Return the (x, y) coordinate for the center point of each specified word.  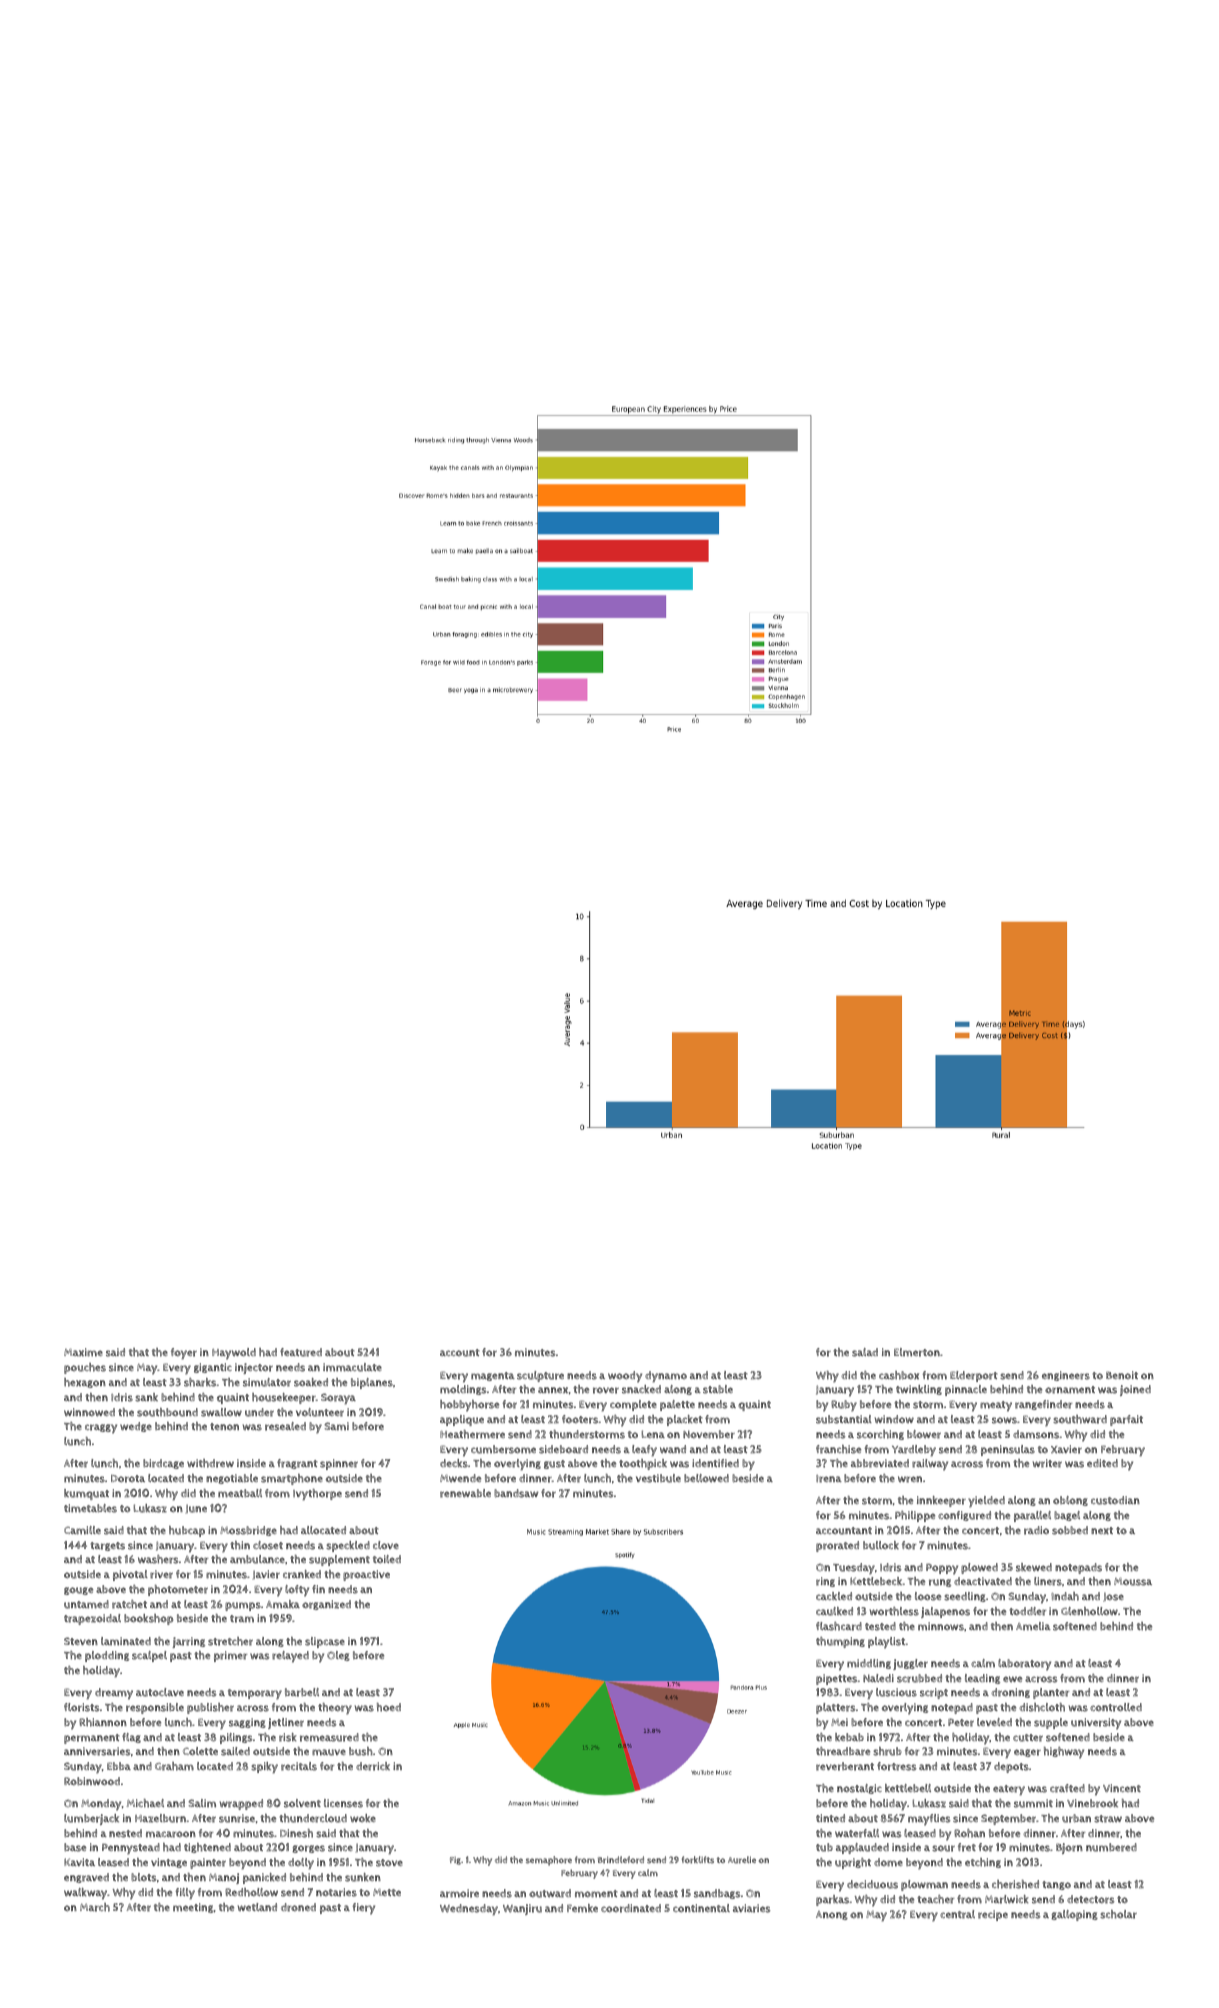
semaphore (549, 1861)
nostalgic (859, 1789)
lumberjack (91, 1819)
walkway (86, 1894)
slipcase (325, 1642)
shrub (887, 1751)
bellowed (706, 1478)
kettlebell (908, 1788)
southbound (167, 1412)
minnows (941, 1626)
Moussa (1133, 1582)
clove (386, 1545)
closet (268, 1545)
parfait (1126, 1420)
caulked (834, 1611)
